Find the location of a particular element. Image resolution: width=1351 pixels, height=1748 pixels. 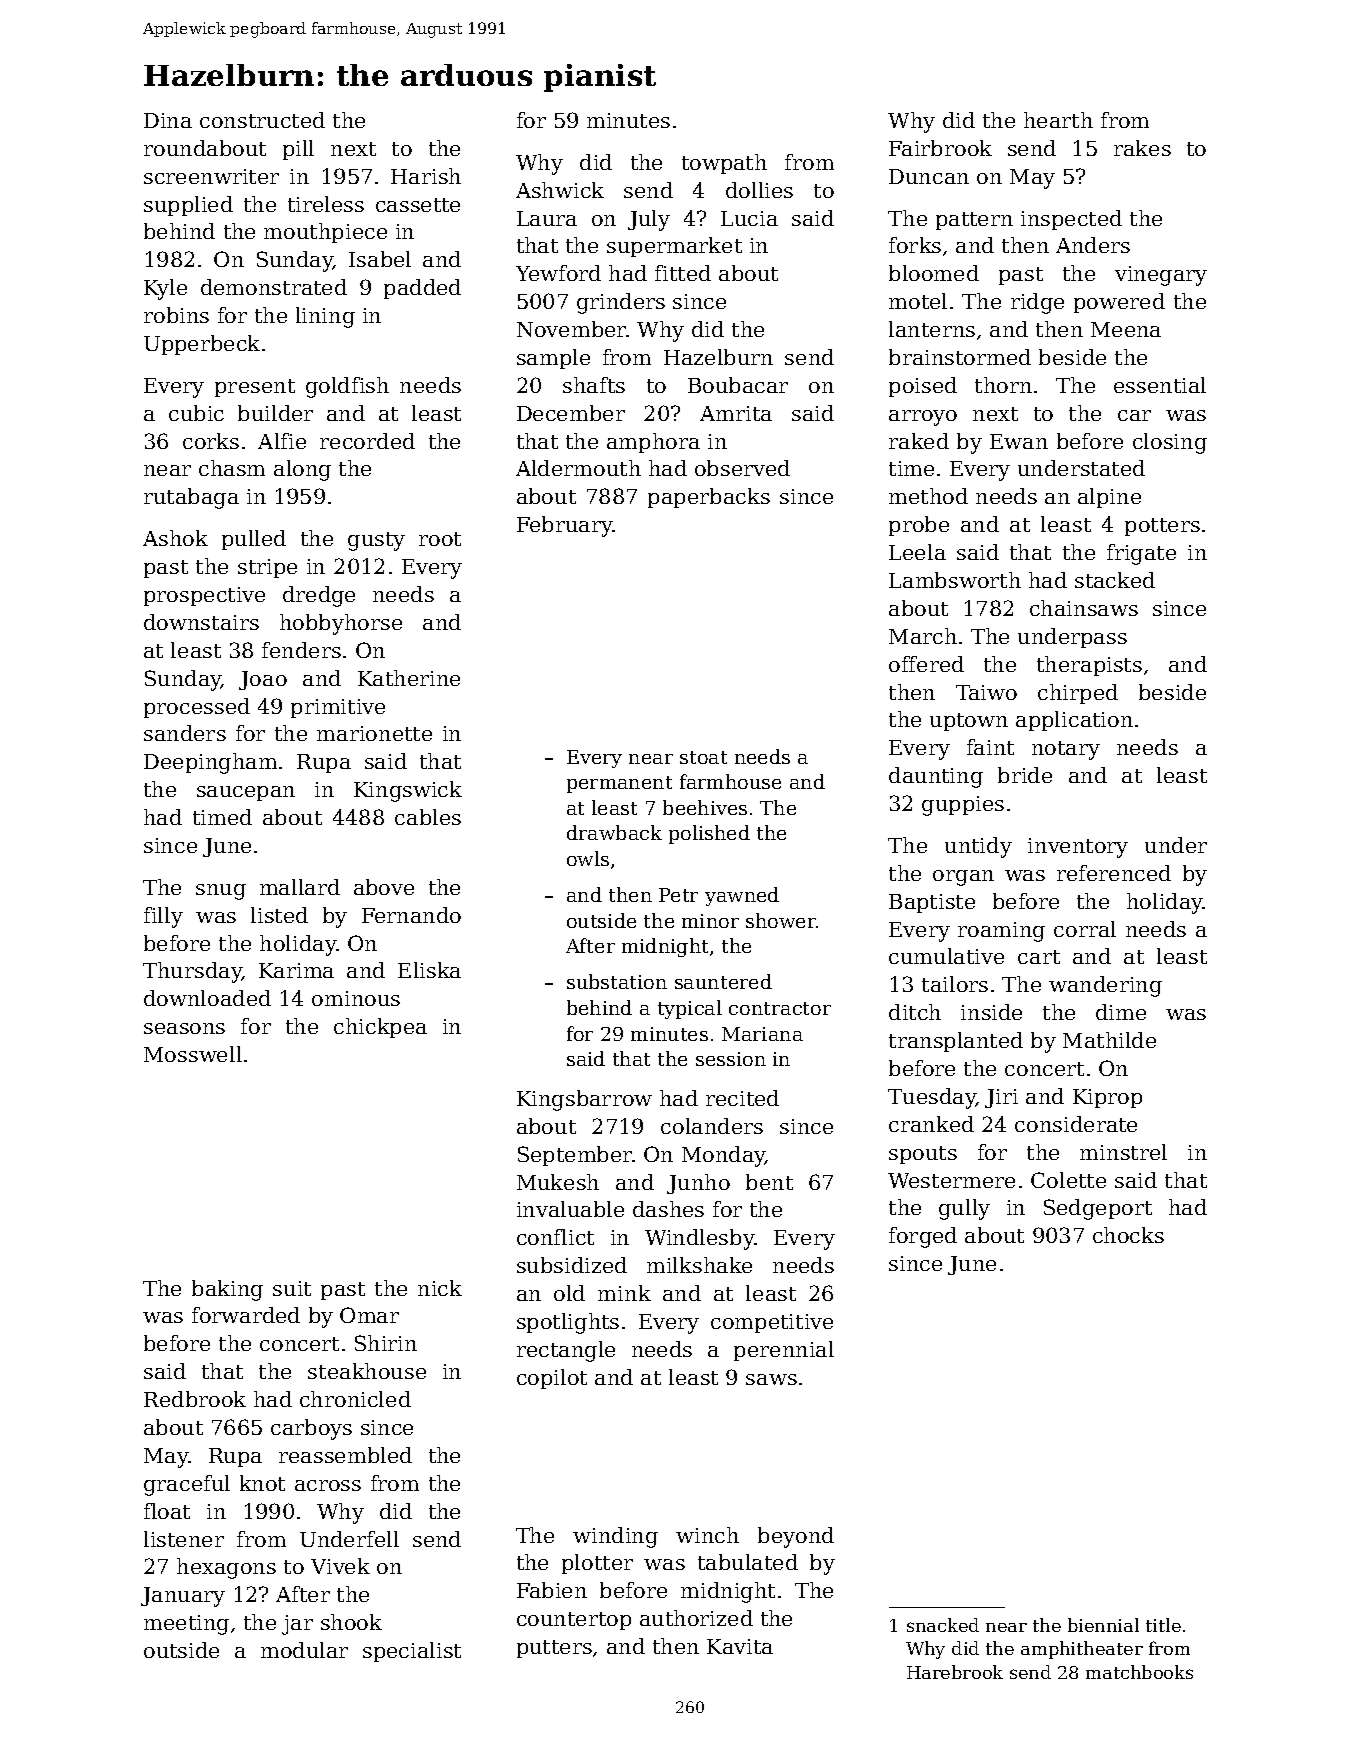

Petr is located at coordinates (678, 895).
